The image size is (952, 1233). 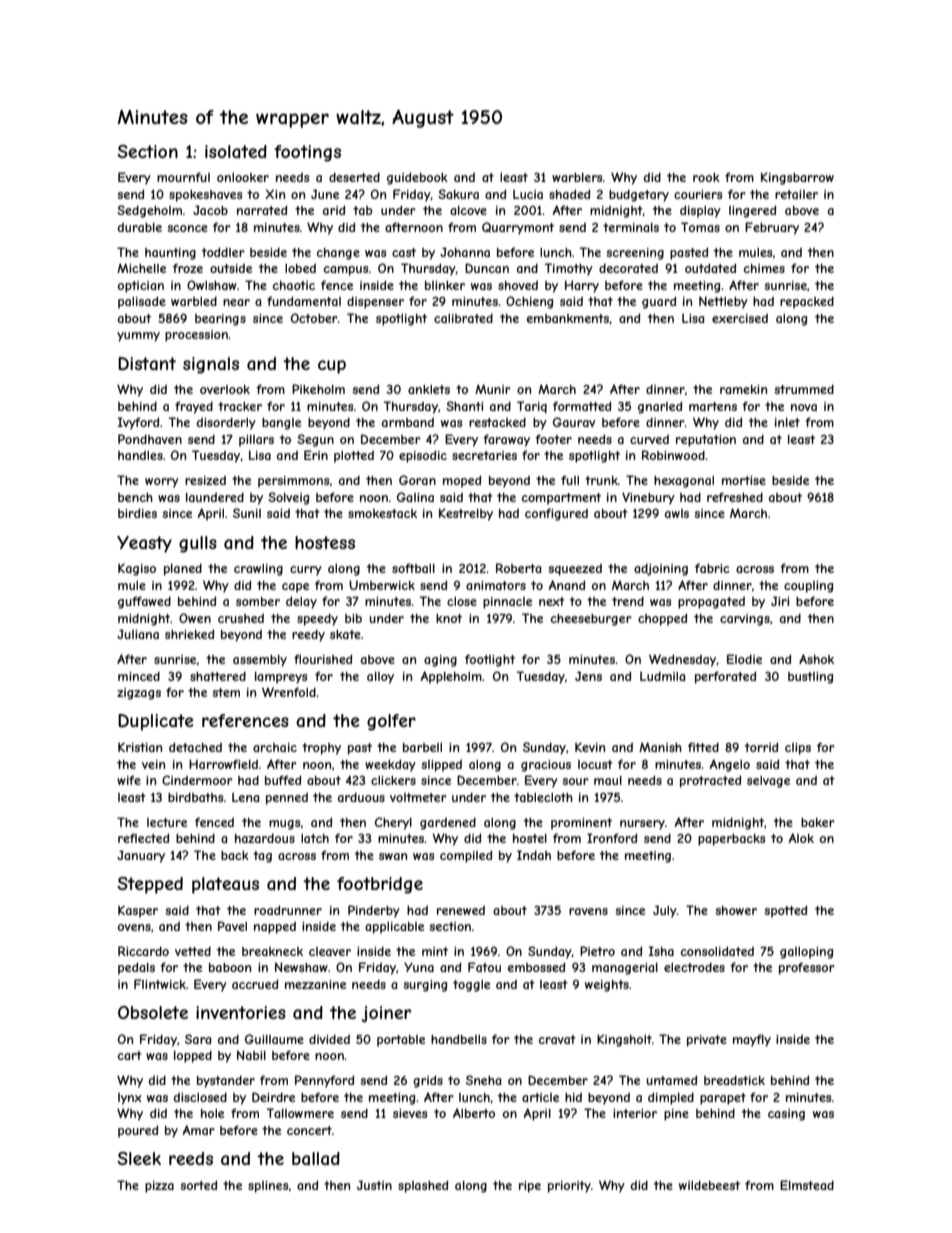 What do you see at coordinates (807, 1185) in the document?
I see `Elmstead` at bounding box center [807, 1185].
